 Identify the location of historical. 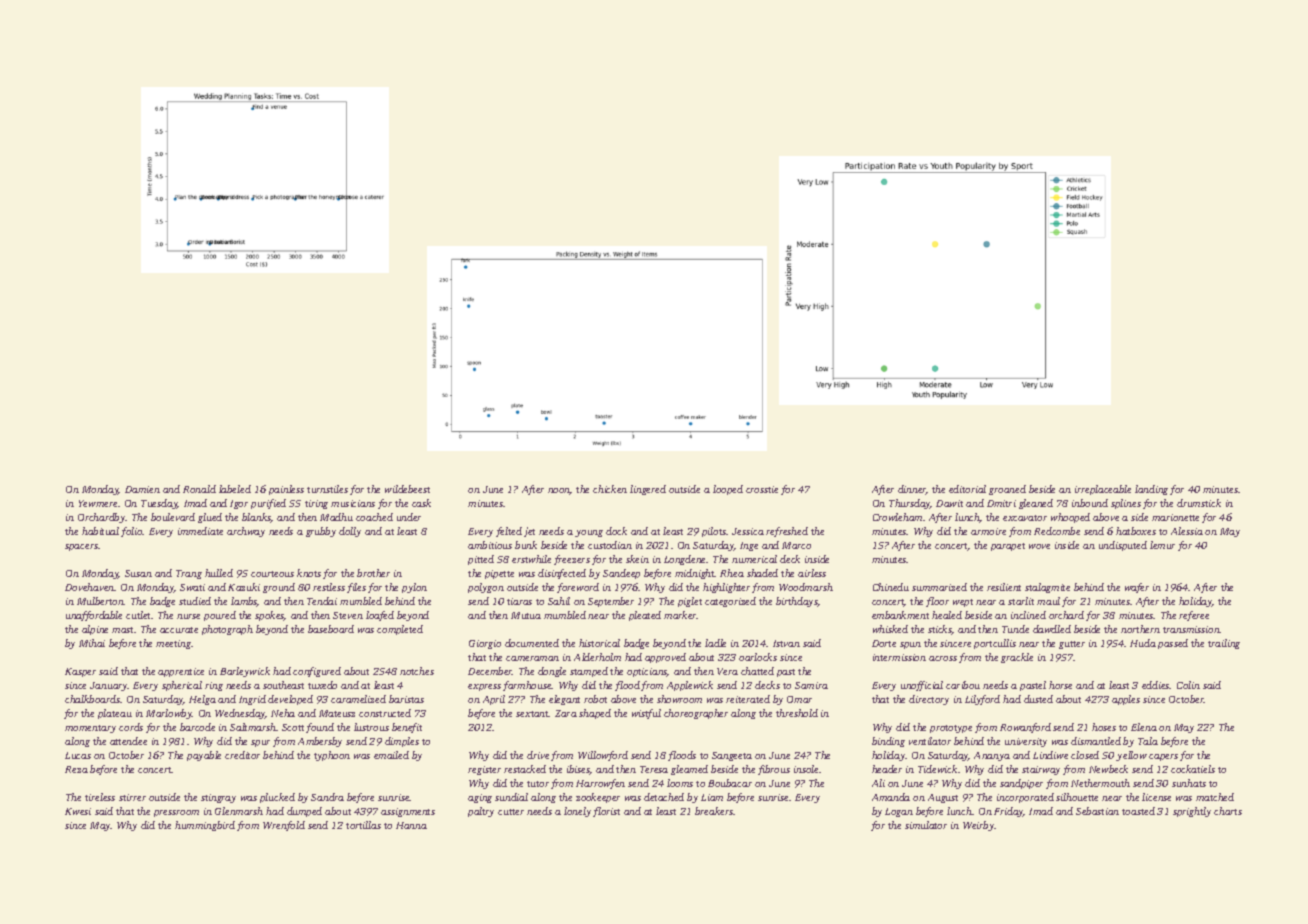
(599, 643).
